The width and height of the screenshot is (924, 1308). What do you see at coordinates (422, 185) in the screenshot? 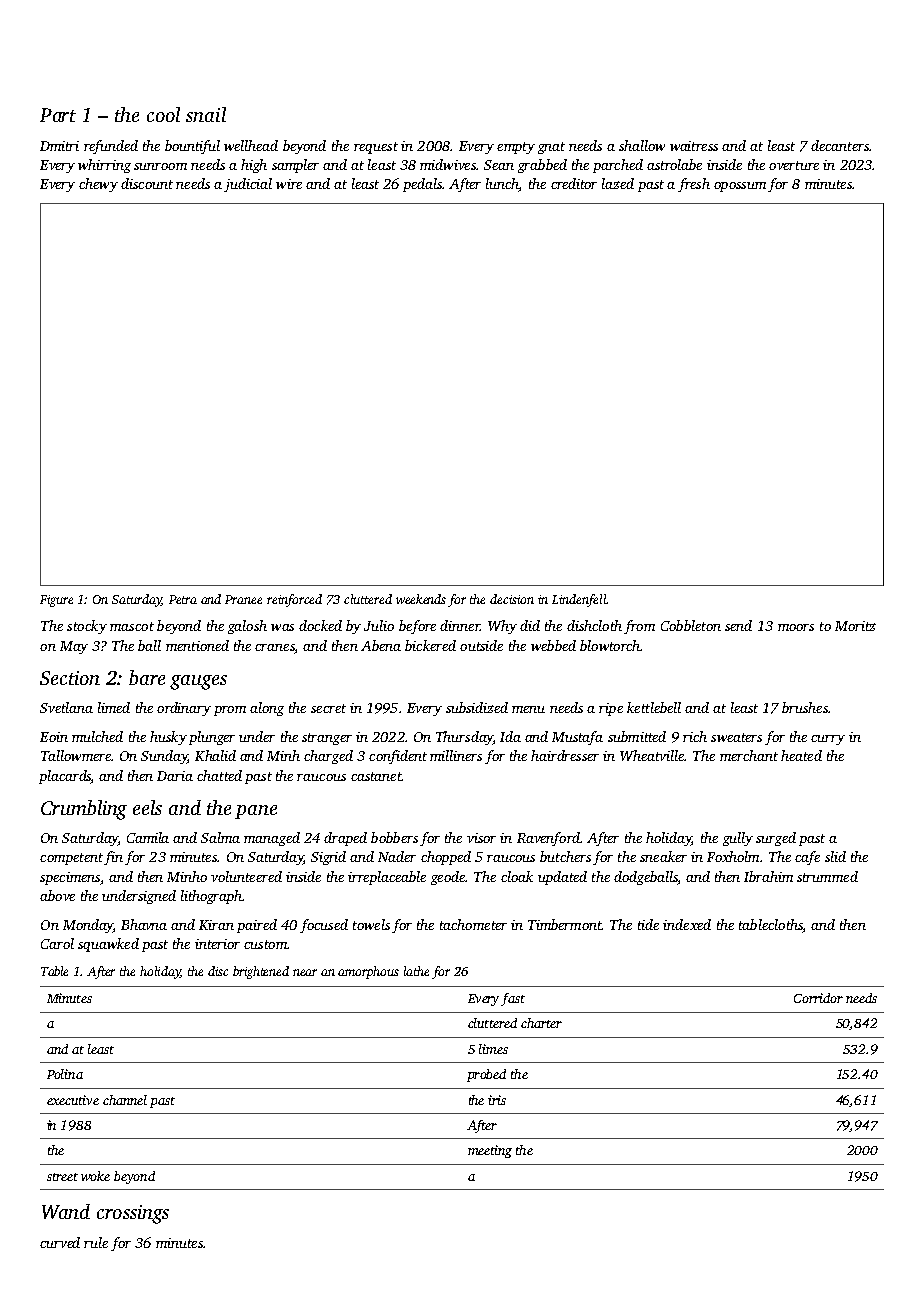
I see `pedals` at bounding box center [422, 185].
